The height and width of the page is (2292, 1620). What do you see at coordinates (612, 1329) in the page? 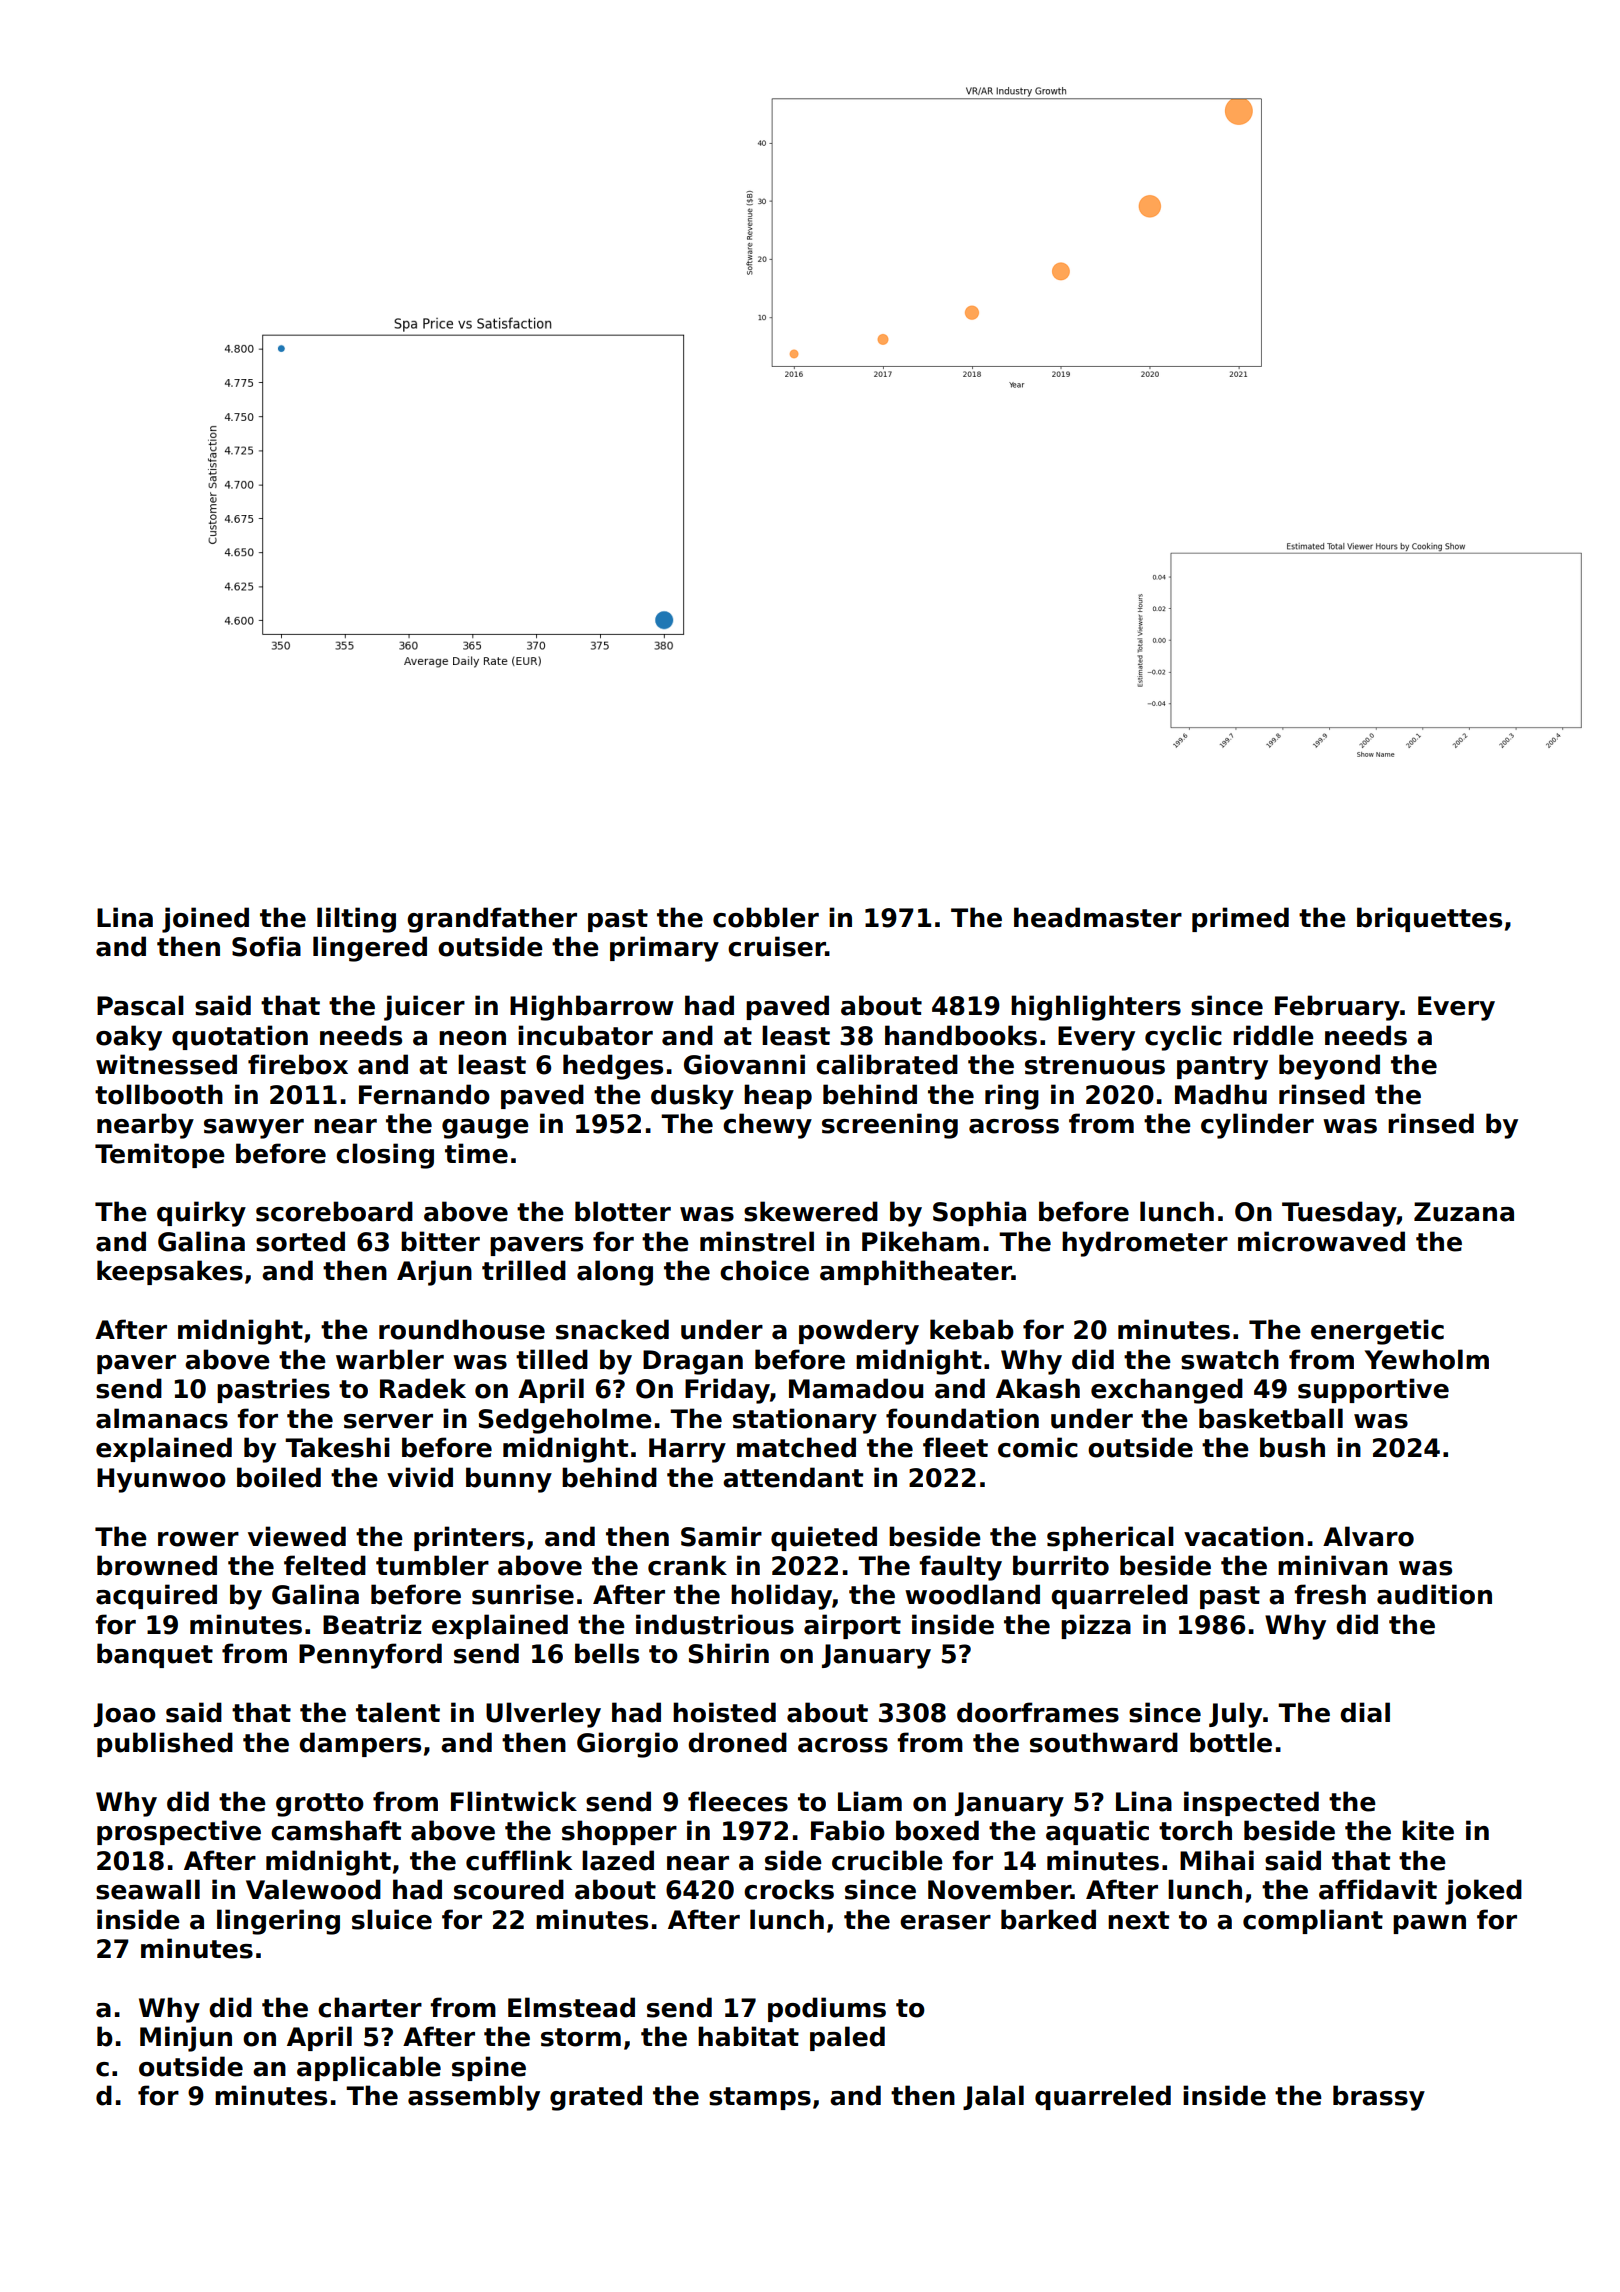
I see `snacked` at bounding box center [612, 1329].
